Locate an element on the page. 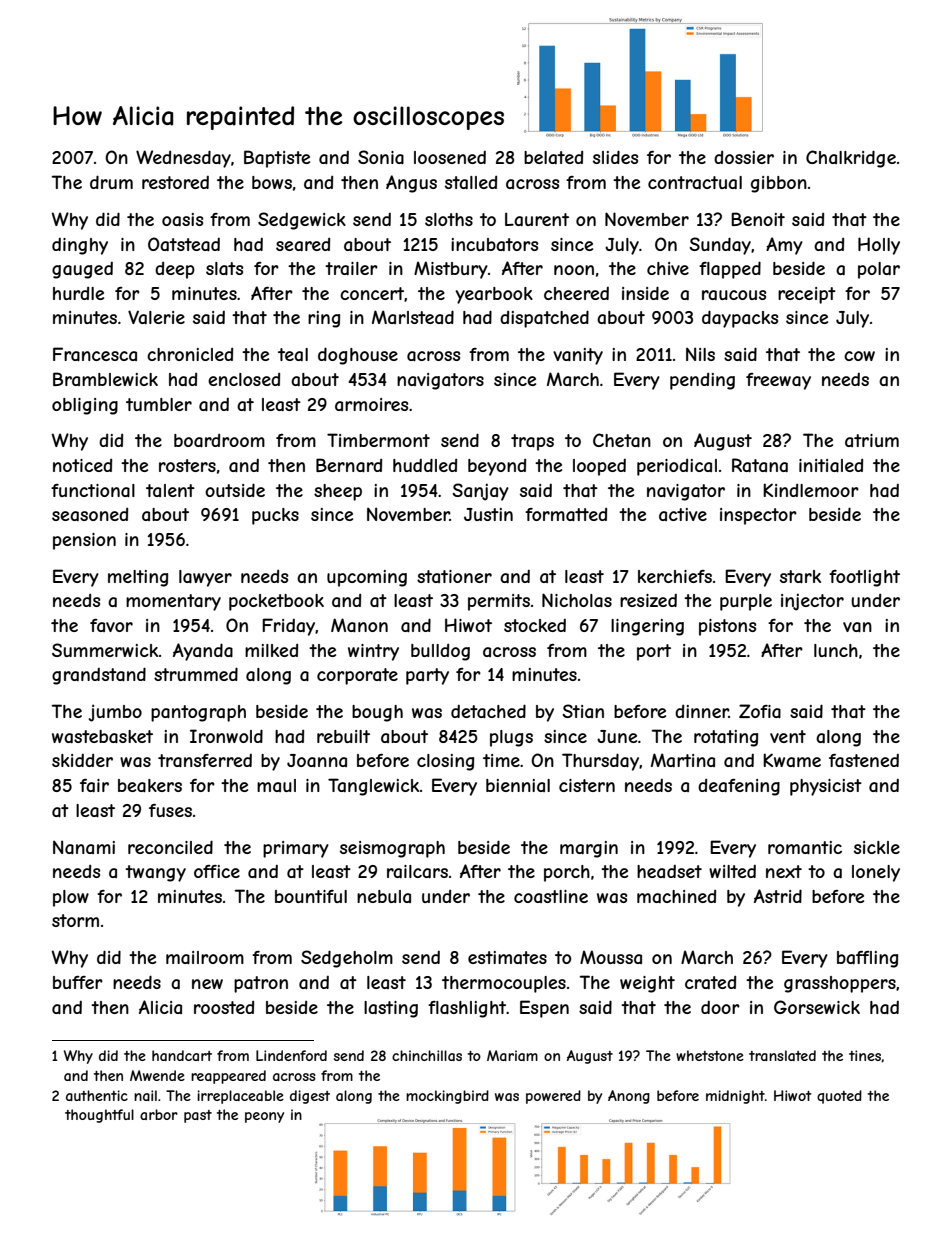  twangy is located at coordinates (155, 873).
